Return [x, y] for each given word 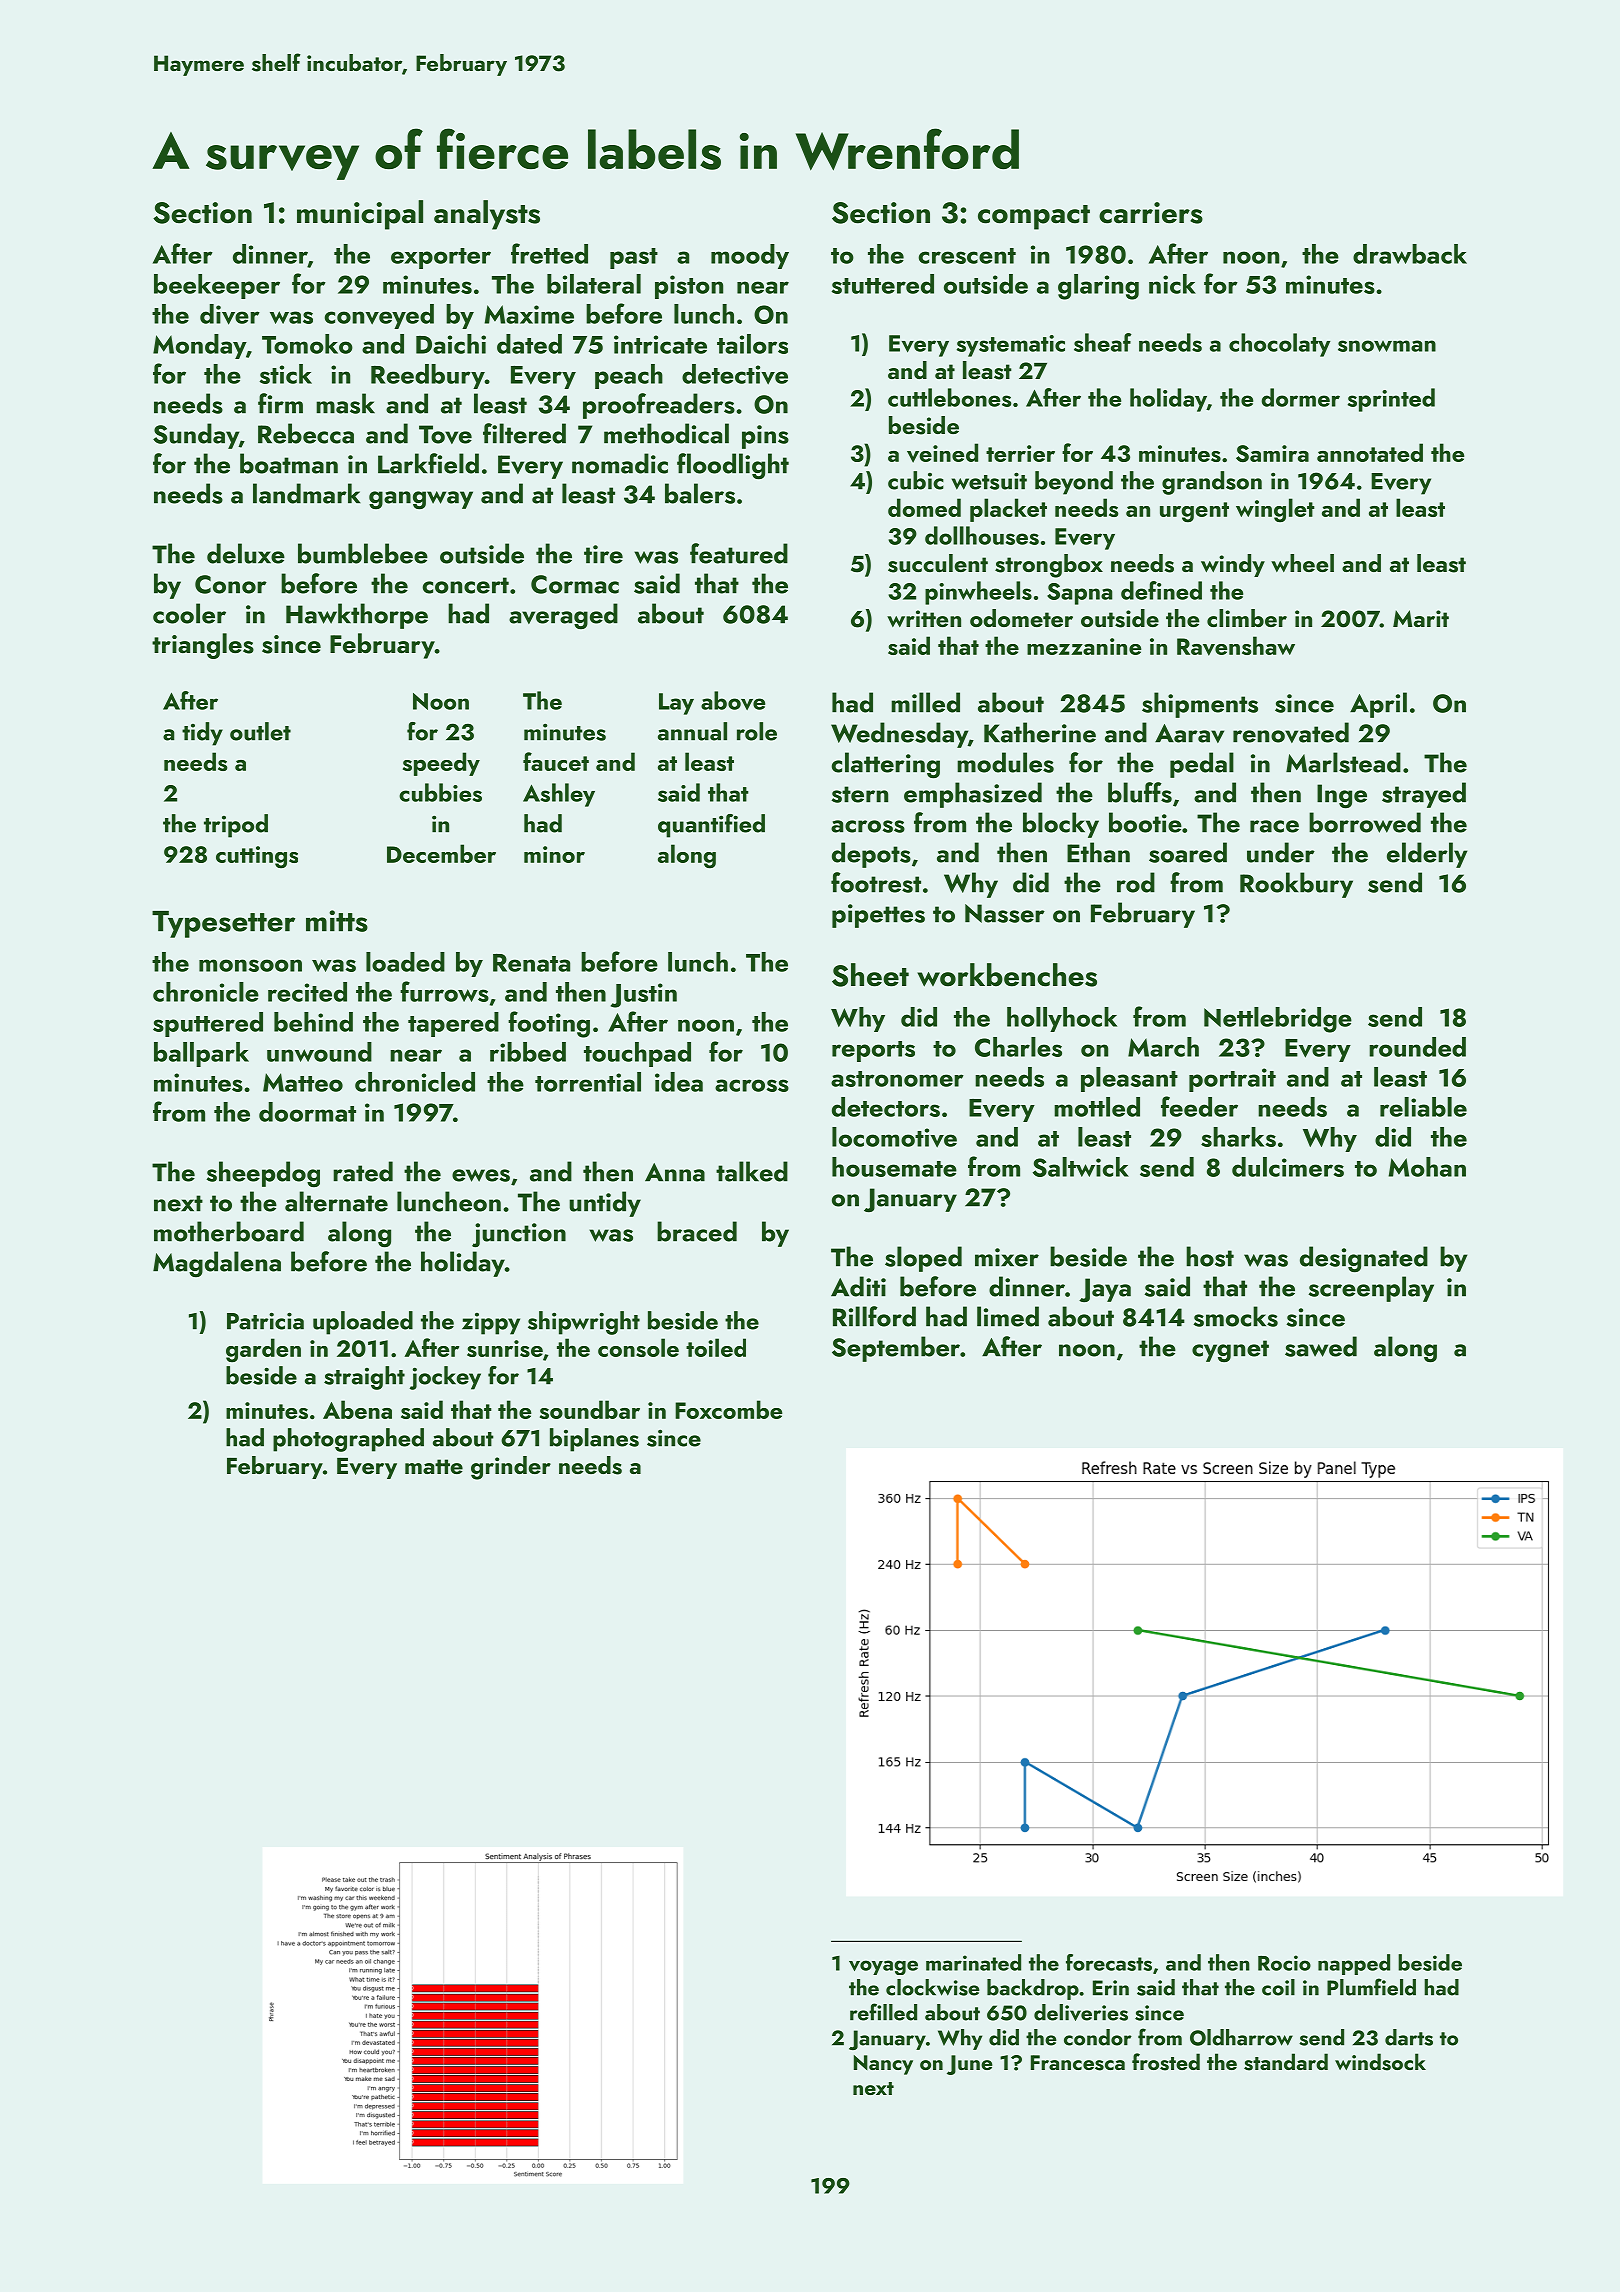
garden [263, 1350]
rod [1136, 882]
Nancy [883, 2065]
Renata [531, 963]
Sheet [870, 975]
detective [735, 374]
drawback [1410, 254]
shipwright [584, 1323]
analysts [487, 215]
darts [1409, 2037]
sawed [1321, 1346]
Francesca [1078, 2063]
